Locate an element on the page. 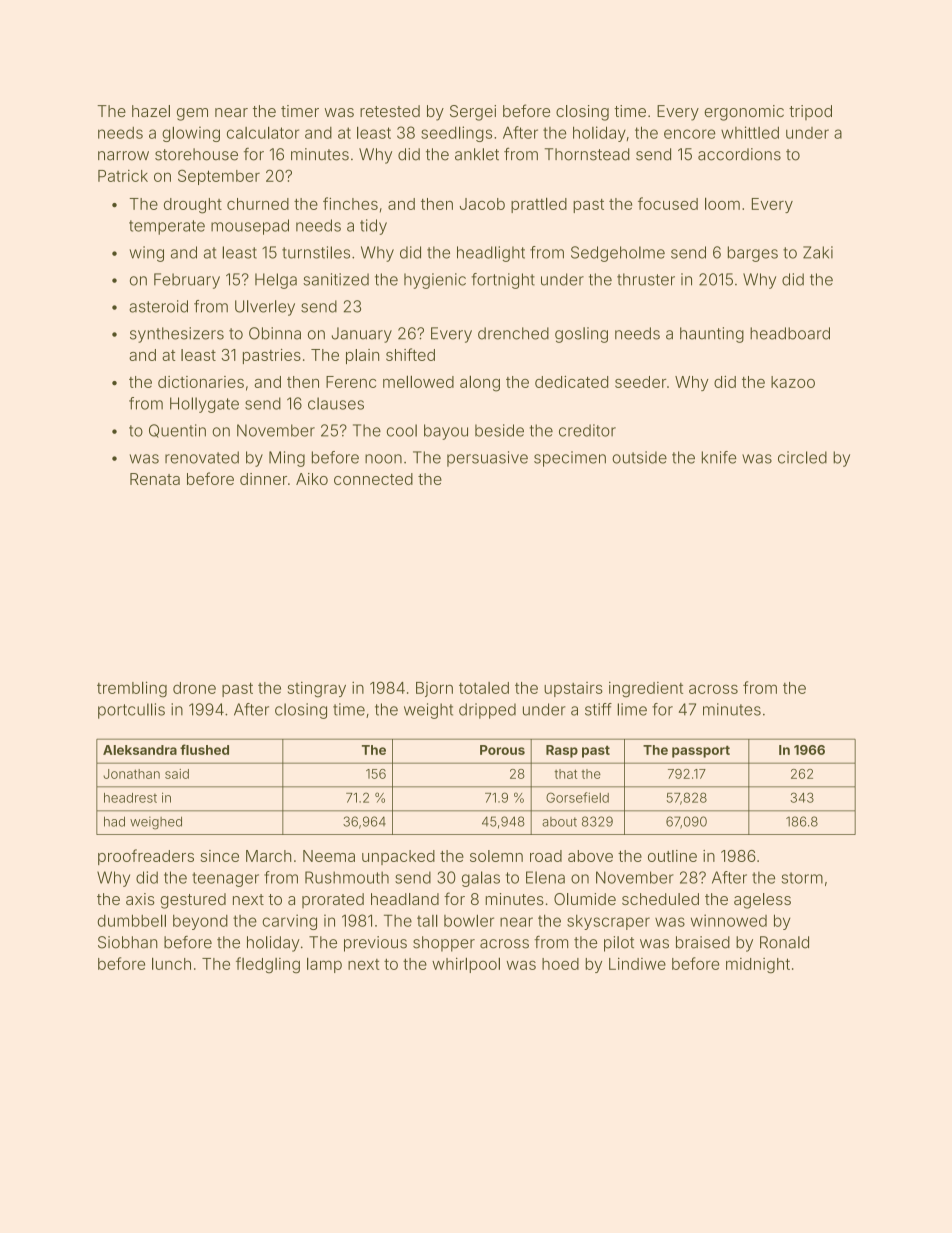  retested is located at coordinates (390, 111).
